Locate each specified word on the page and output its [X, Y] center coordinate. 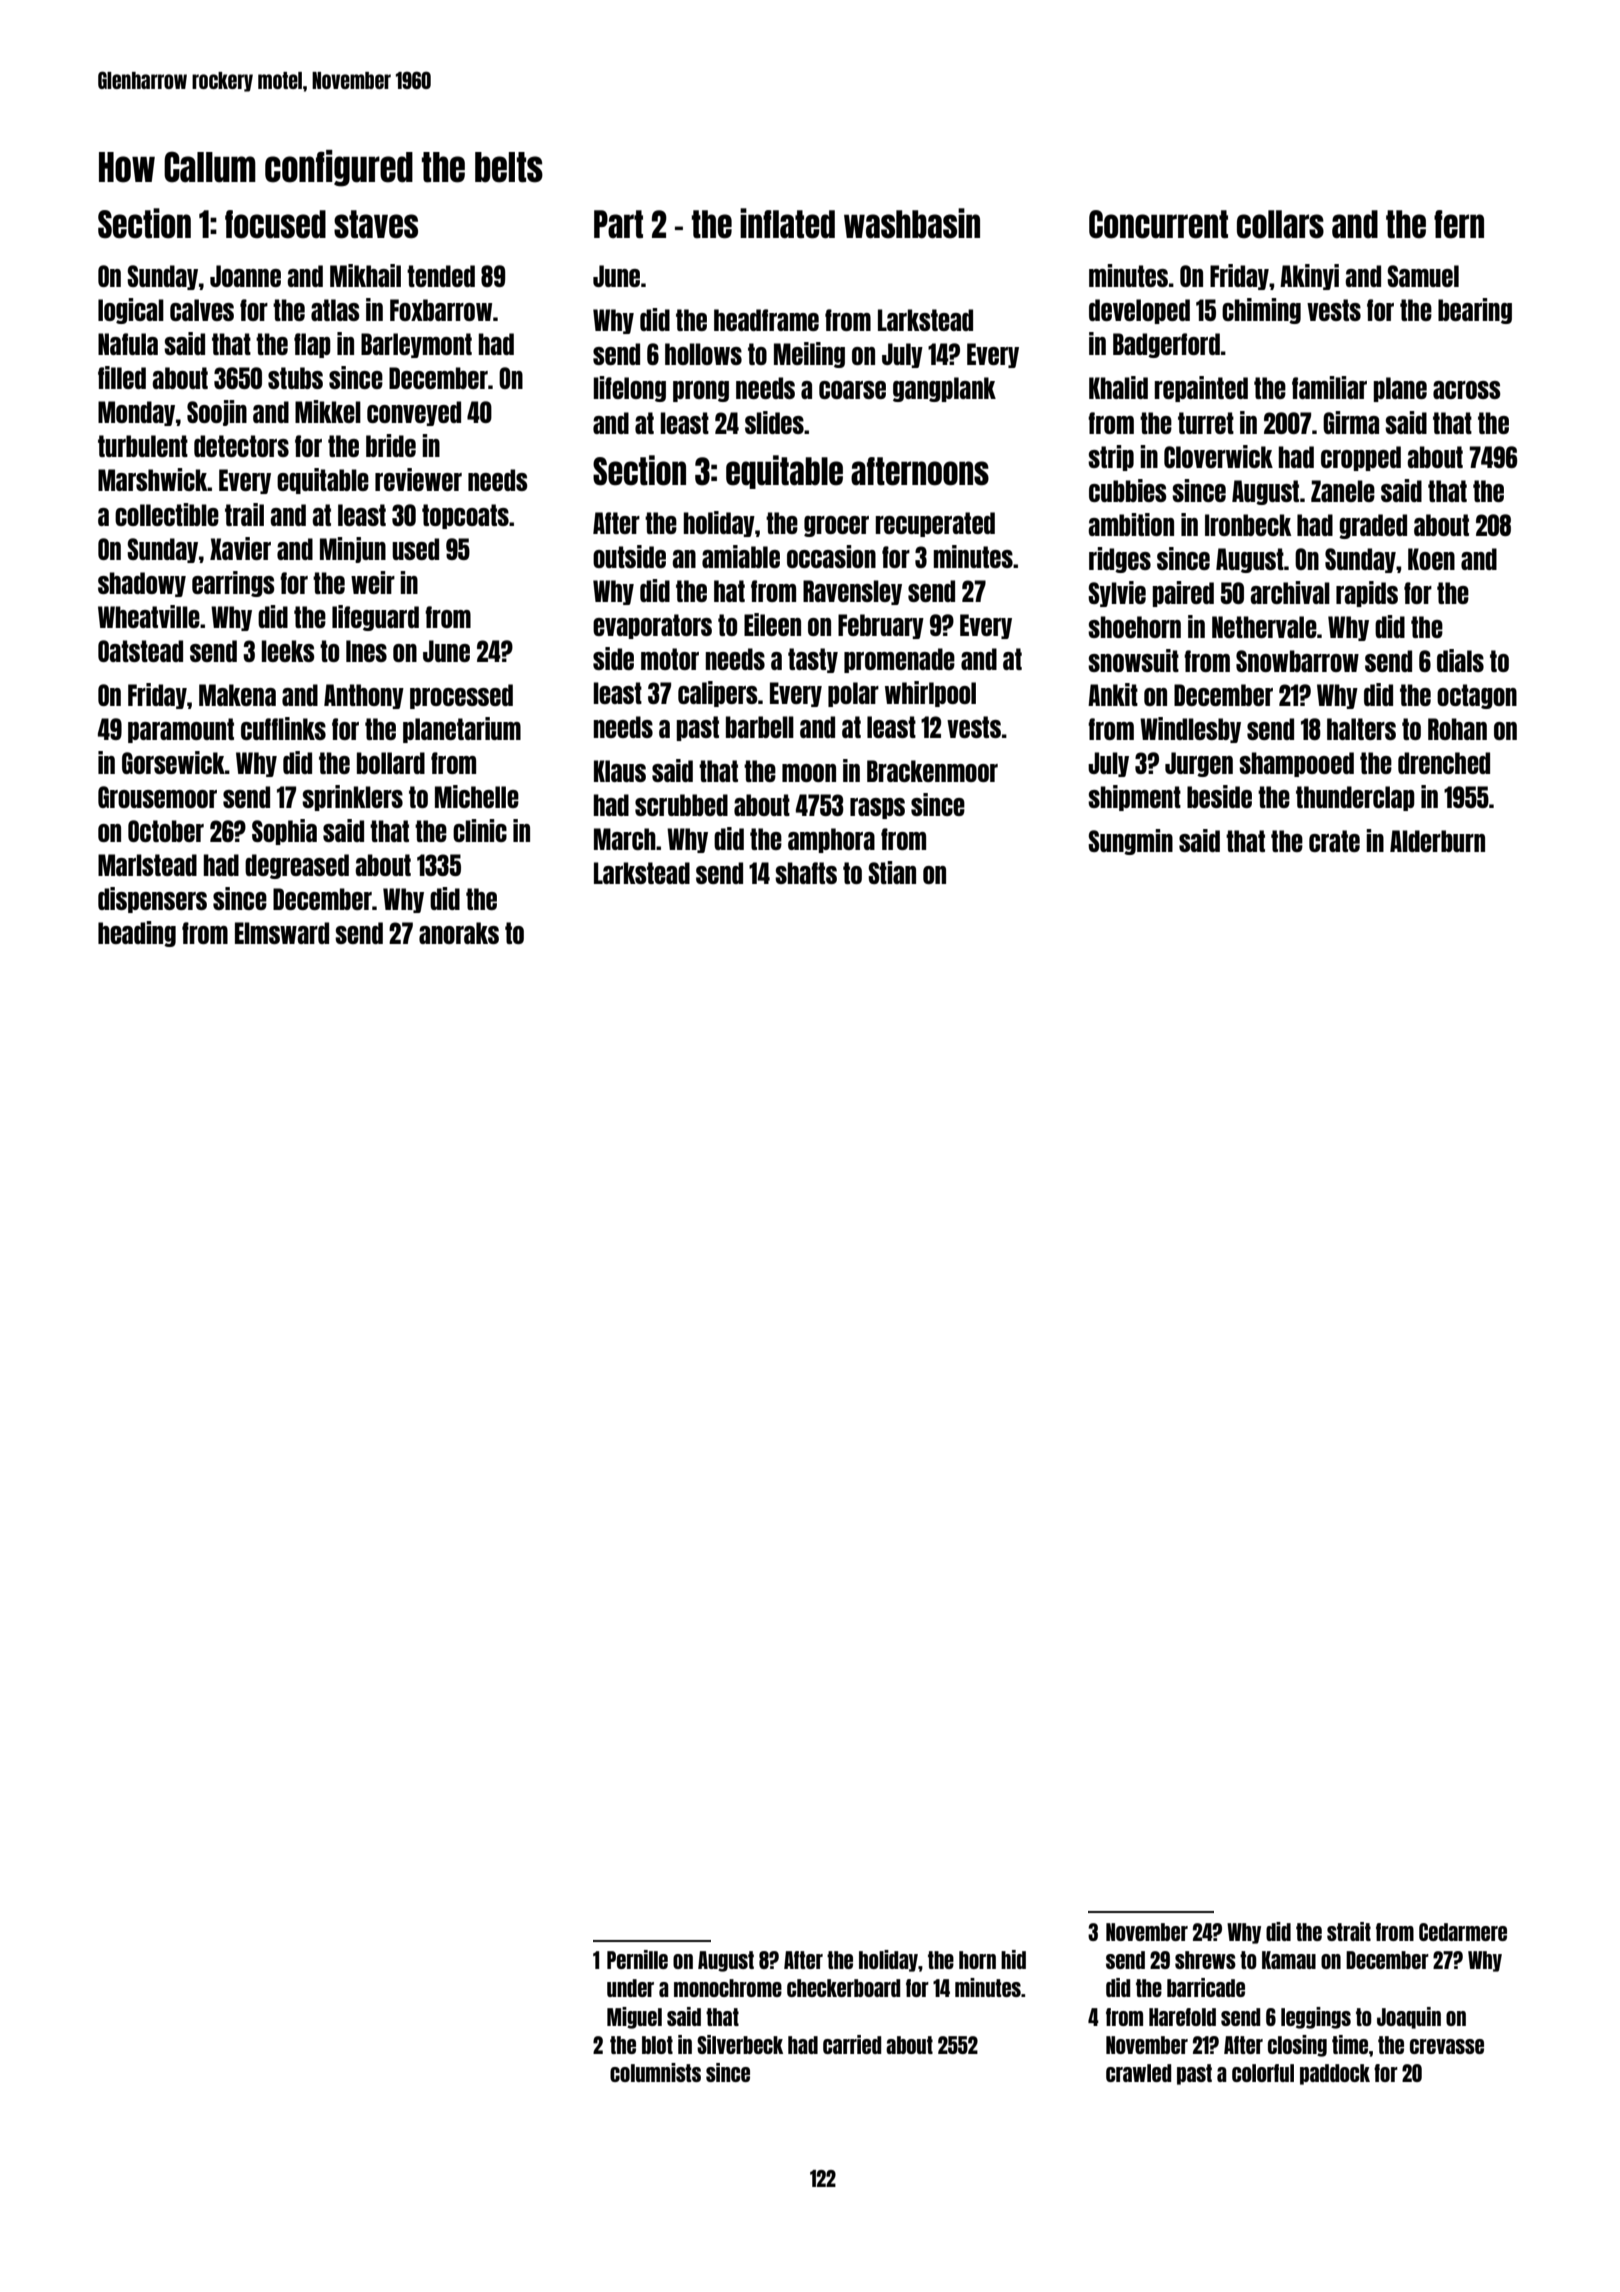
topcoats [465, 516]
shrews [1205, 1960]
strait [1349, 1931]
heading [137, 934]
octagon [1477, 696]
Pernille [637, 1959]
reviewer [418, 479]
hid [1013, 1959]
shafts [806, 873]
